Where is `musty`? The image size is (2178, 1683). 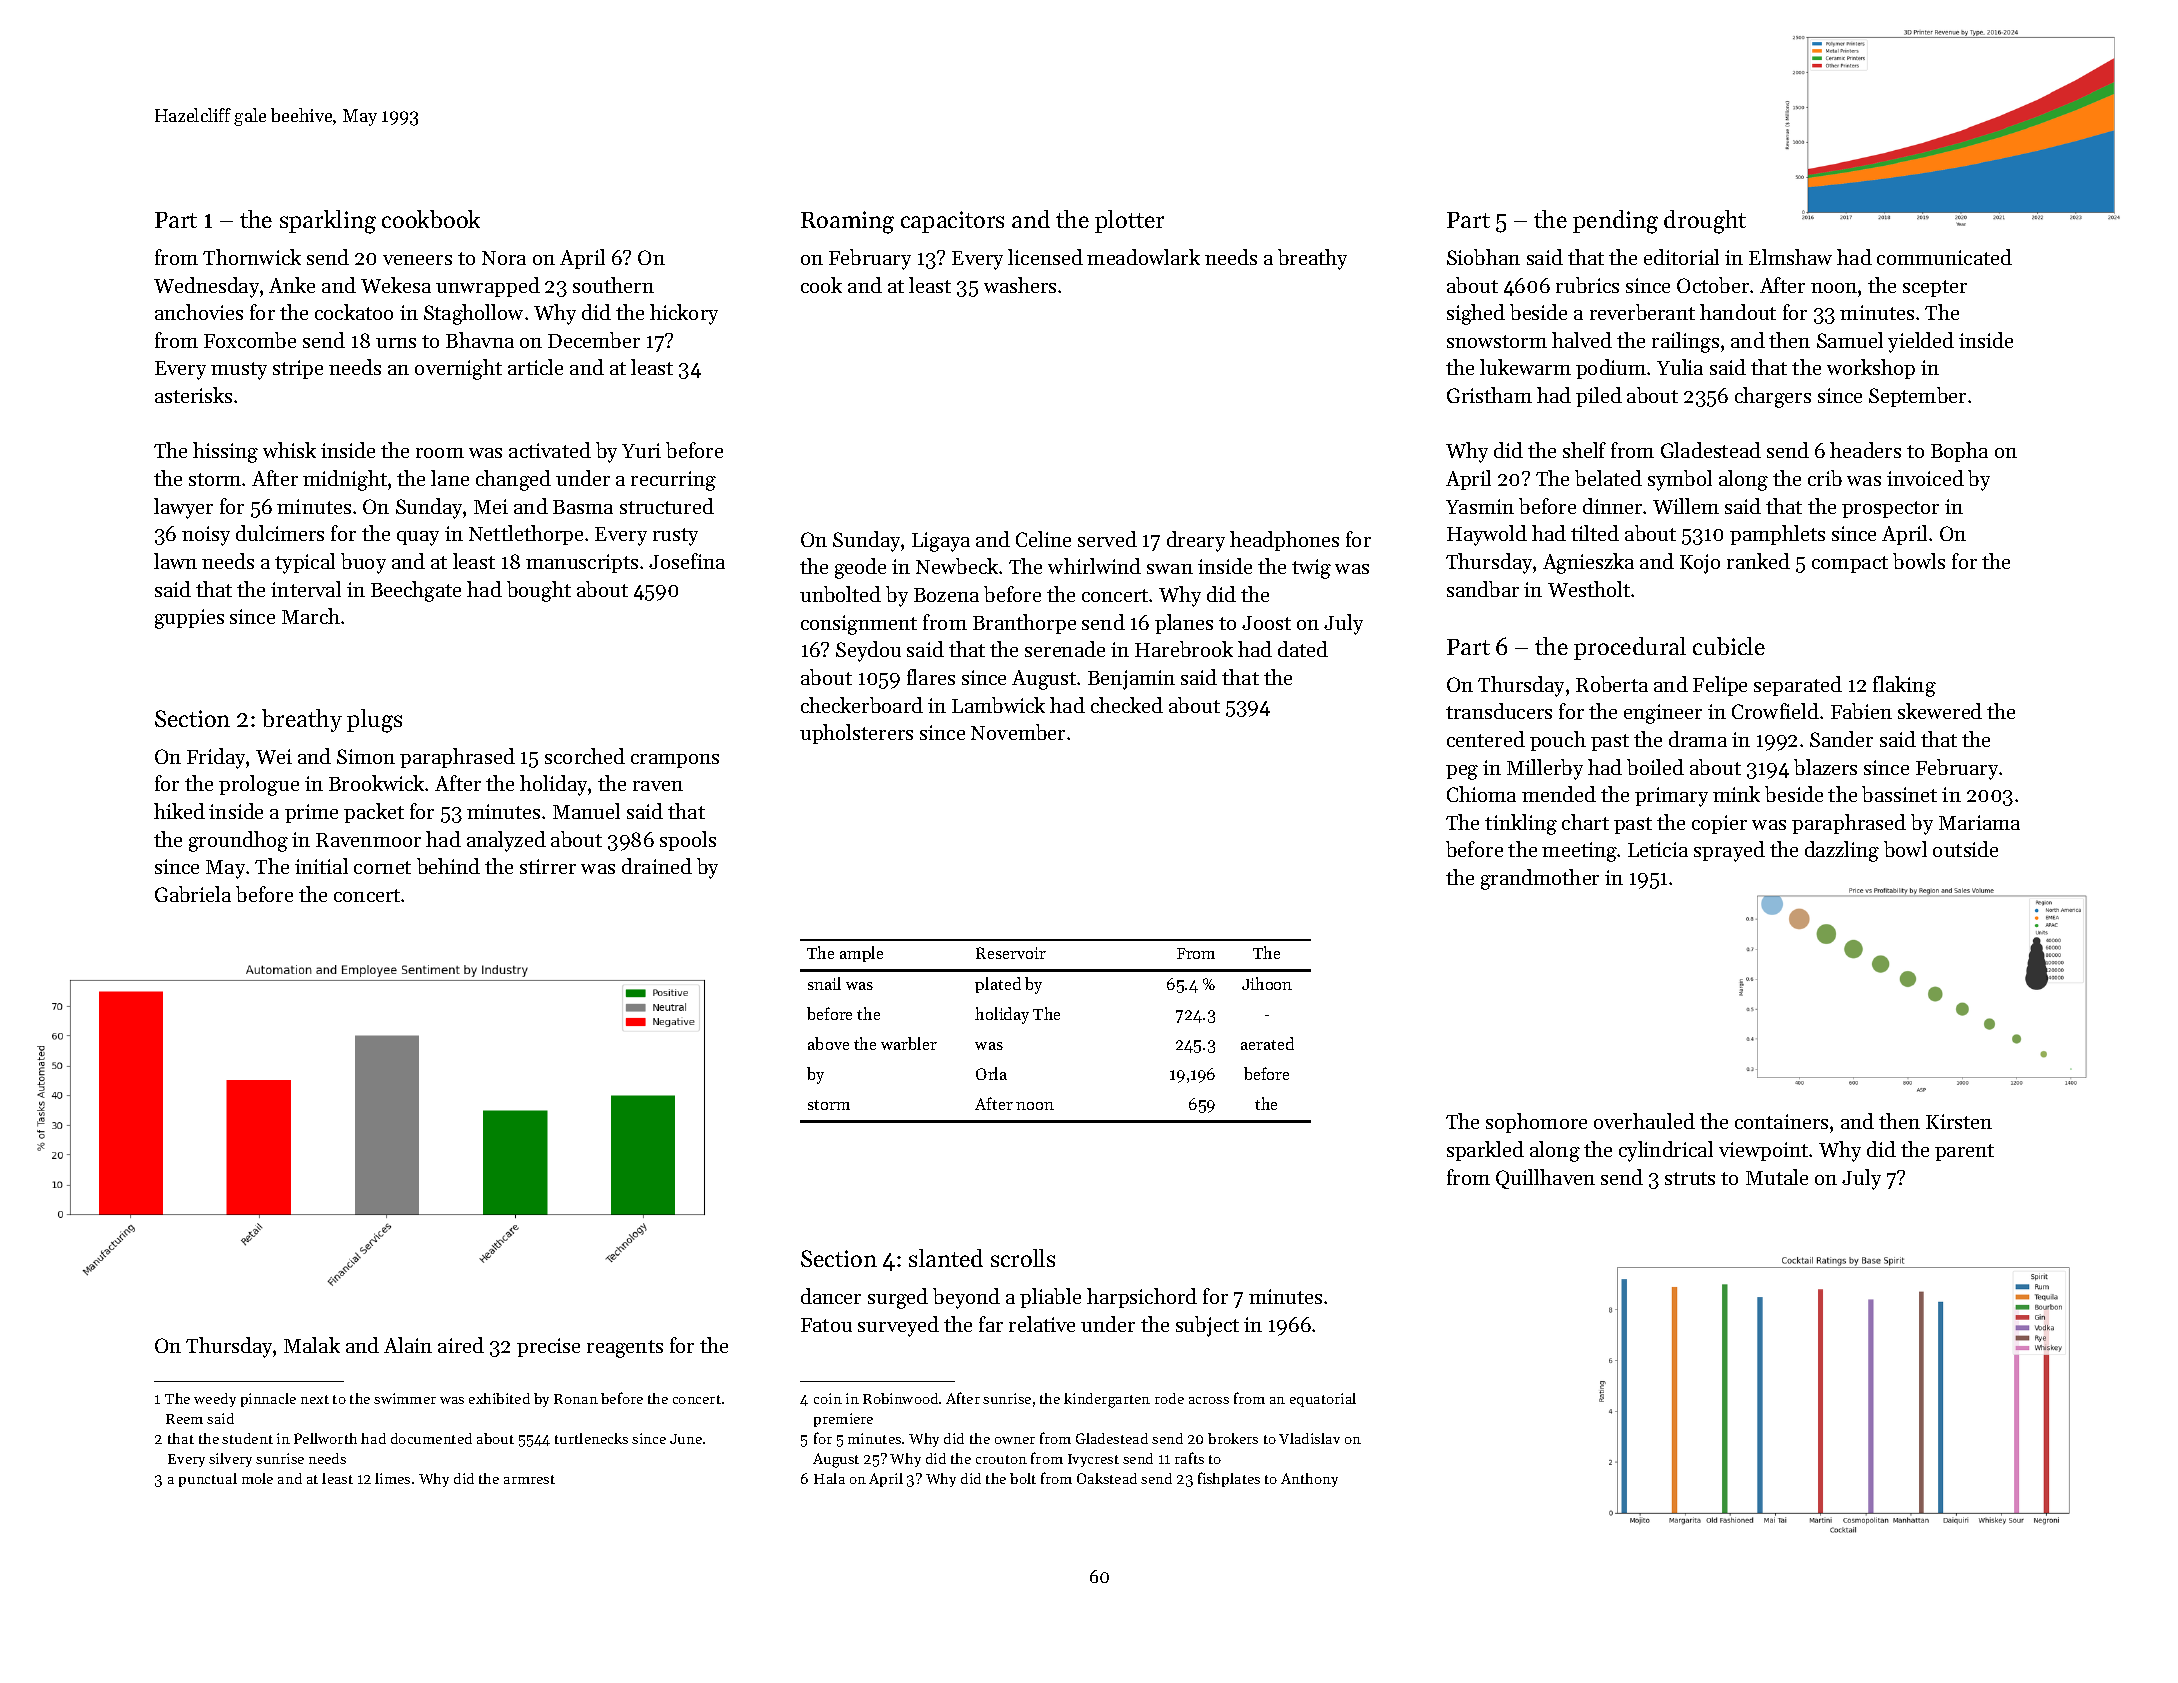
musty is located at coordinates (239, 371).
